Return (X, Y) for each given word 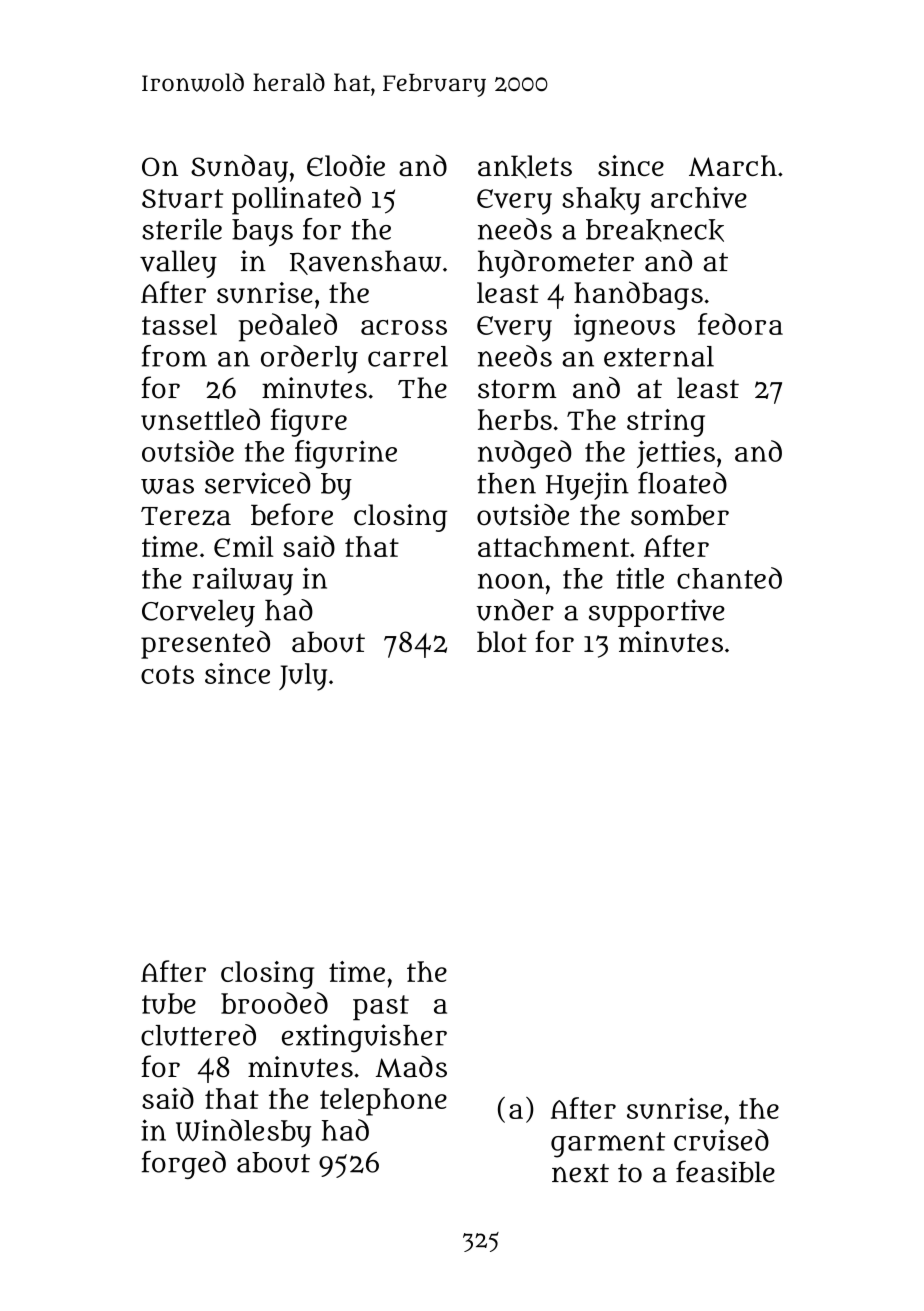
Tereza (186, 516)
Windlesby (243, 1133)
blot (502, 642)
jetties (676, 454)
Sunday (239, 168)
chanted (729, 578)
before (292, 514)
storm (517, 389)
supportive (657, 613)
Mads (411, 1067)
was (167, 486)
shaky (601, 201)
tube (169, 1003)
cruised (721, 1140)
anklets (525, 166)
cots (167, 674)
